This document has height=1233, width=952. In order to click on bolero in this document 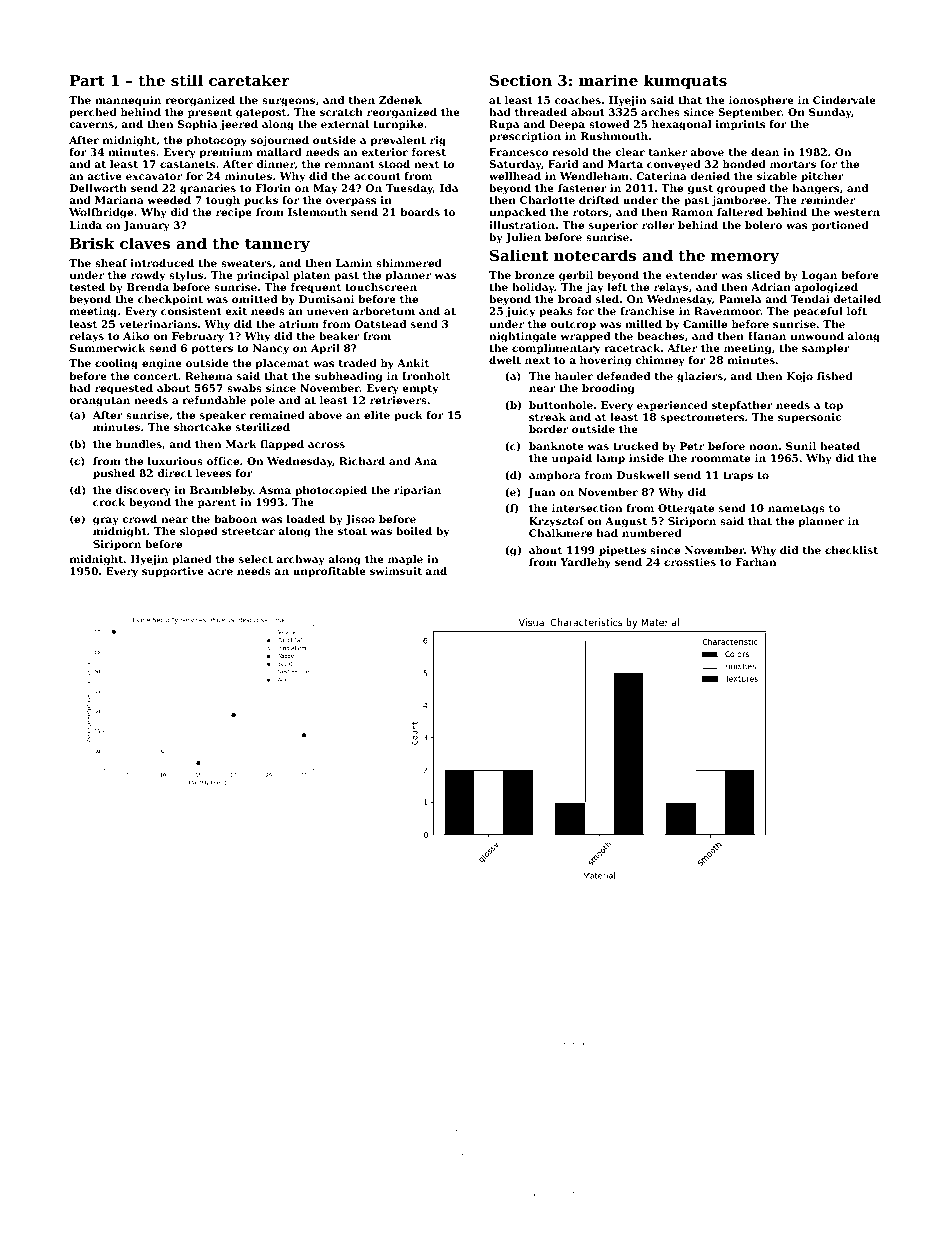, I will do `click(763, 225)`.
